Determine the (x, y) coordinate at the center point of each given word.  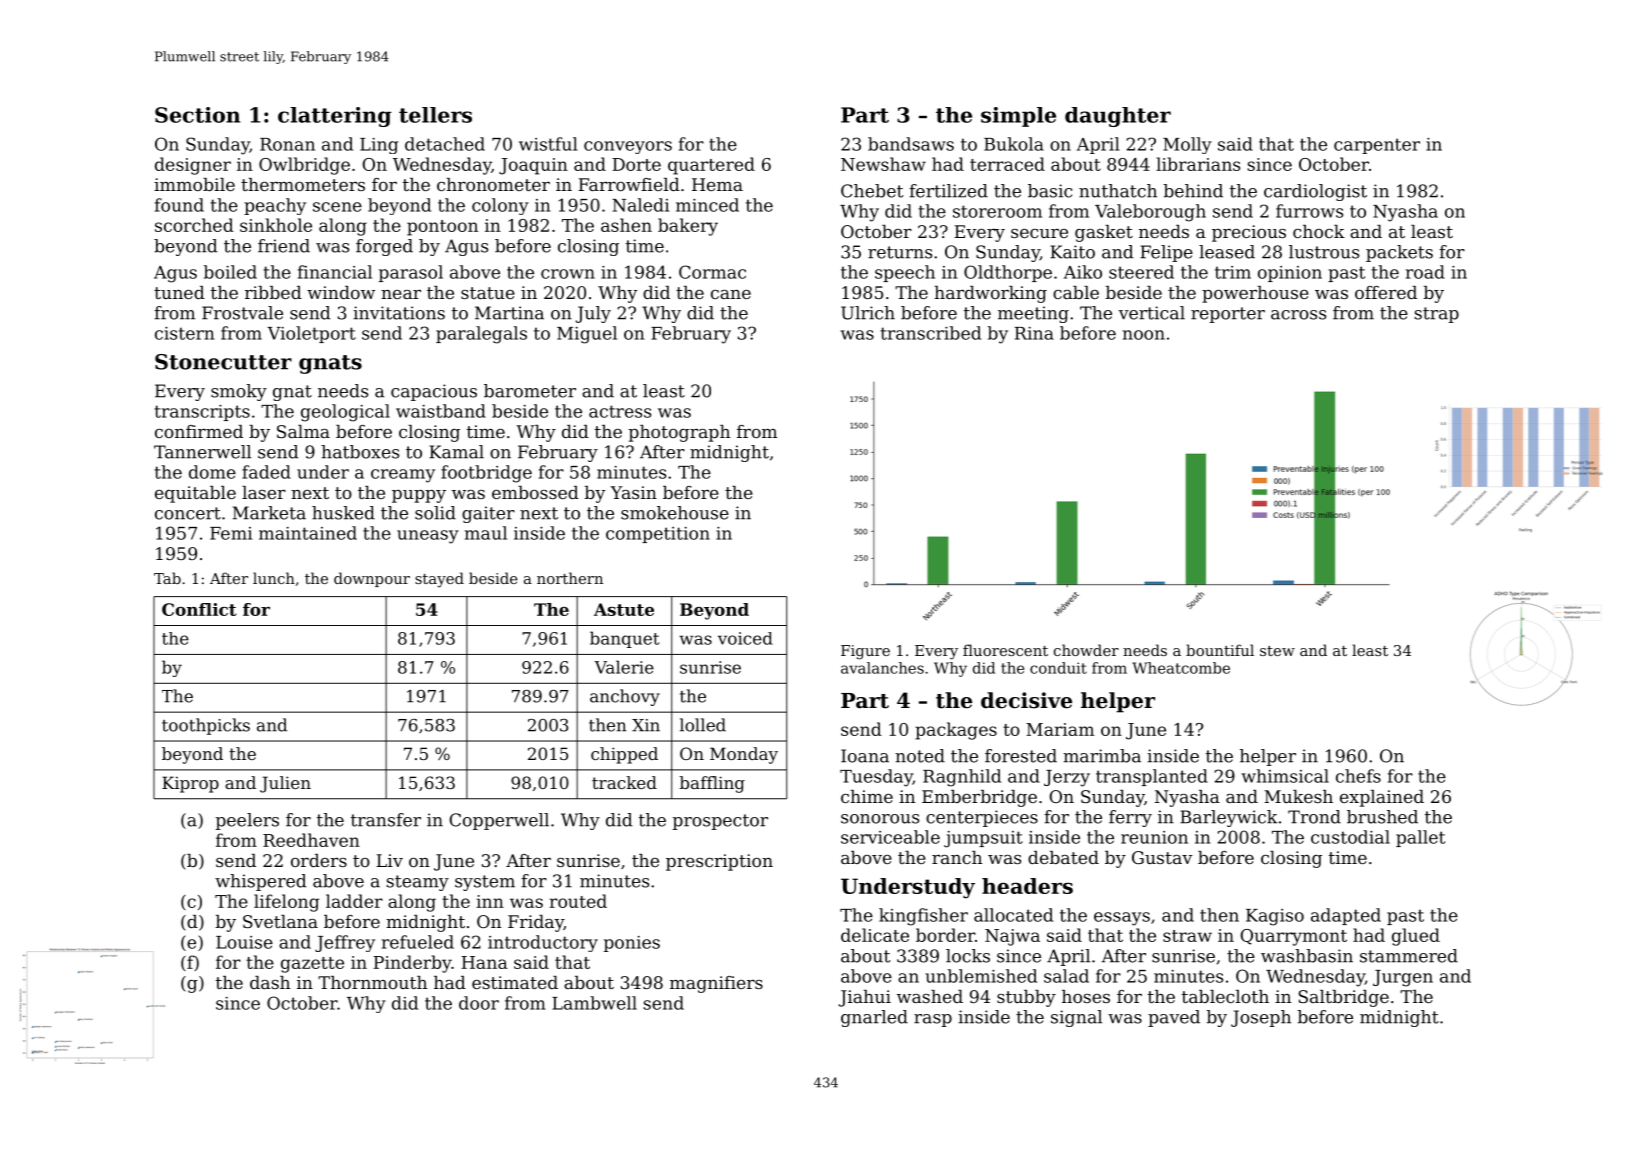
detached (445, 144)
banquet (624, 639)
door (479, 1003)
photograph (679, 433)
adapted (1346, 916)
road (1425, 272)
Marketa (269, 513)
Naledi (640, 205)
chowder (1086, 650)
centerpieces (982, 818)
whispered (260, 882)
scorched (194, 225)
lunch (274, 578)
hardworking (990, 294)
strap (1436, 315)
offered (1386, 292)
